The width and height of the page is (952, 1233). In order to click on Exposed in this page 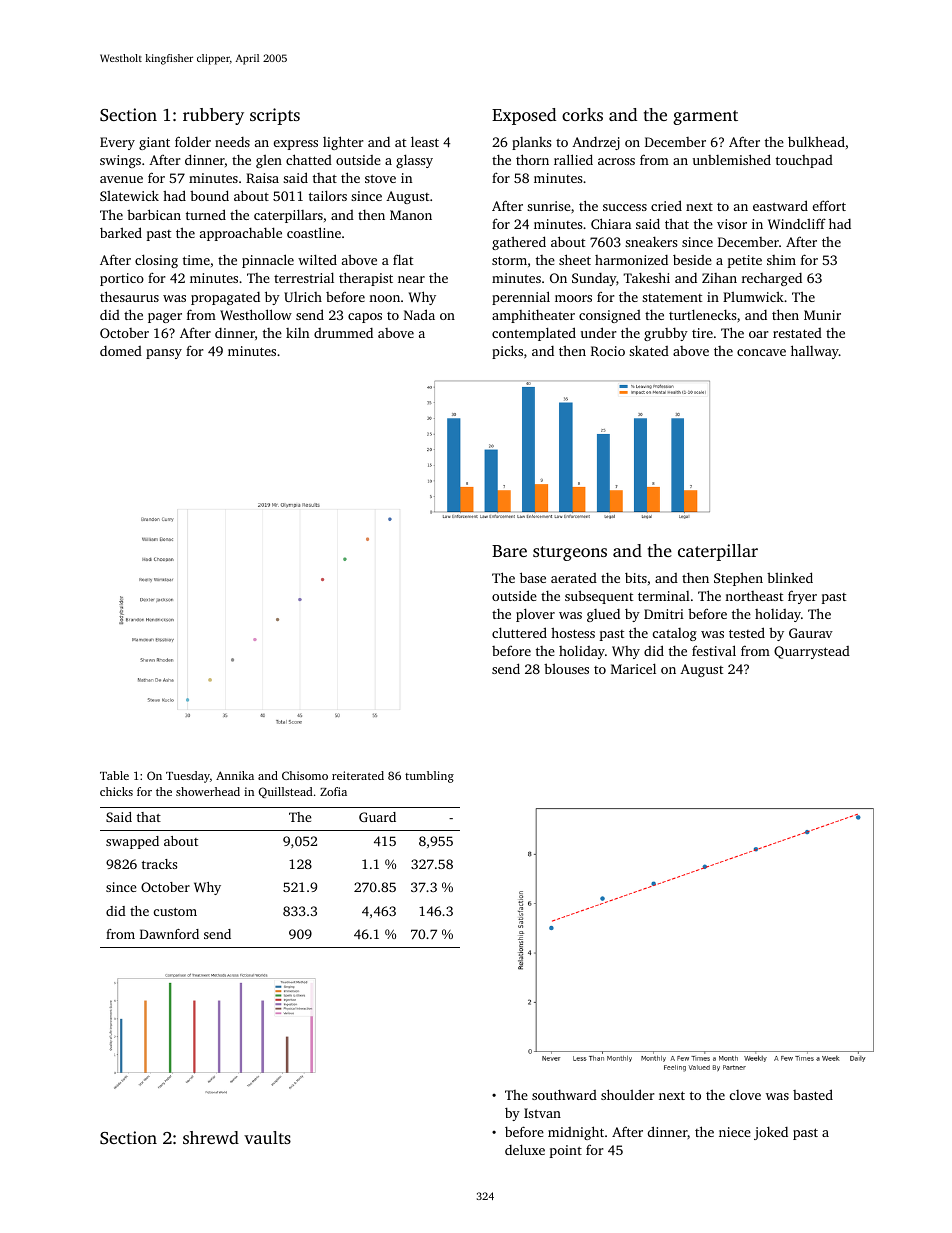, I will do `click(524, 116)`.
